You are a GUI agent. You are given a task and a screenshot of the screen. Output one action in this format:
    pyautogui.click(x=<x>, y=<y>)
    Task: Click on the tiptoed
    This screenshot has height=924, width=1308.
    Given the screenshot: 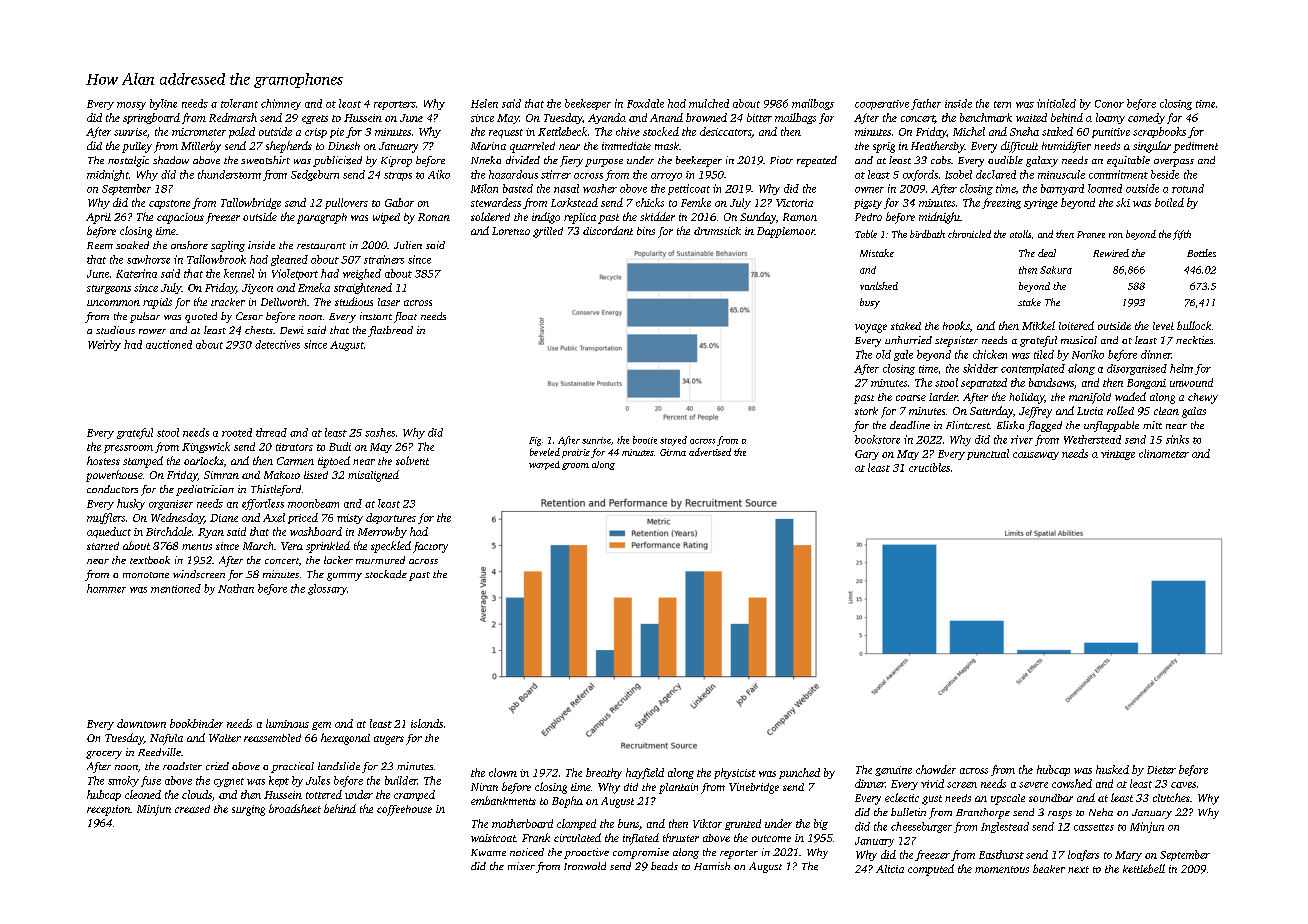 What is the action you would take?
    pyautogui.click(x=334, y=462)
